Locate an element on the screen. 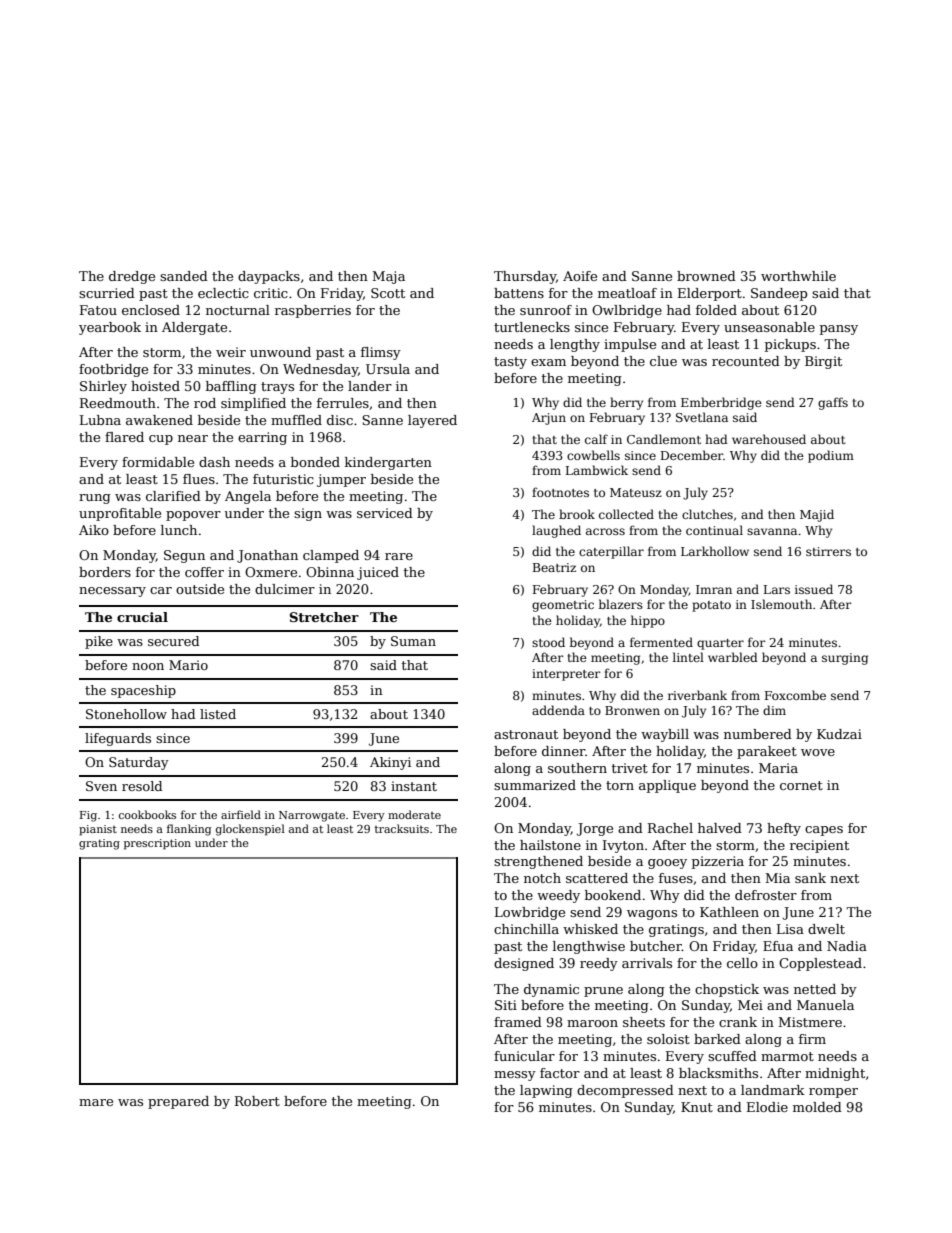 Image resolution: width=952 pixels, height=1233 pixels. Elodie is located at coordinates (767, 1107).
